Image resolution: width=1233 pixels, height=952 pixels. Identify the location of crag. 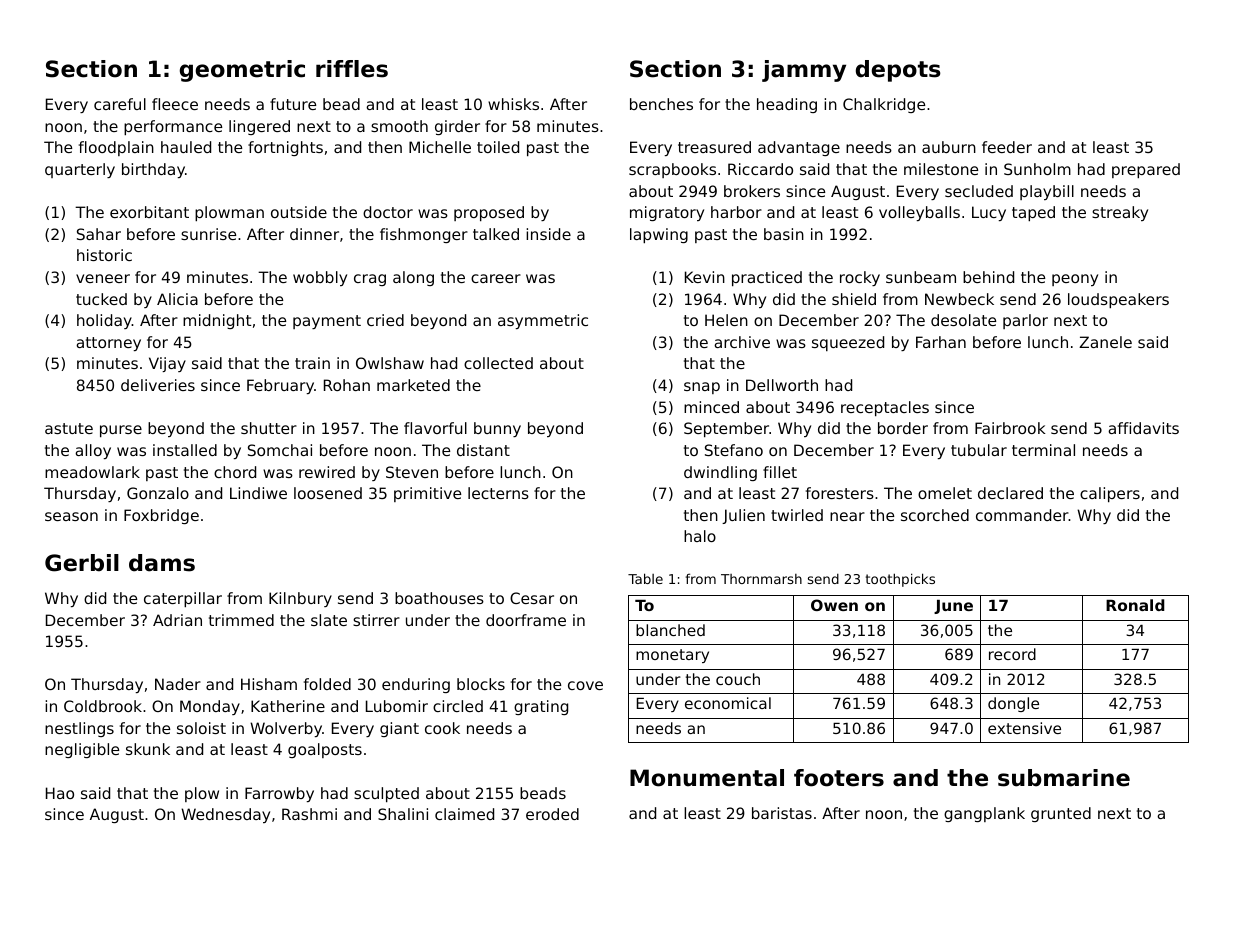
(370, 280).
